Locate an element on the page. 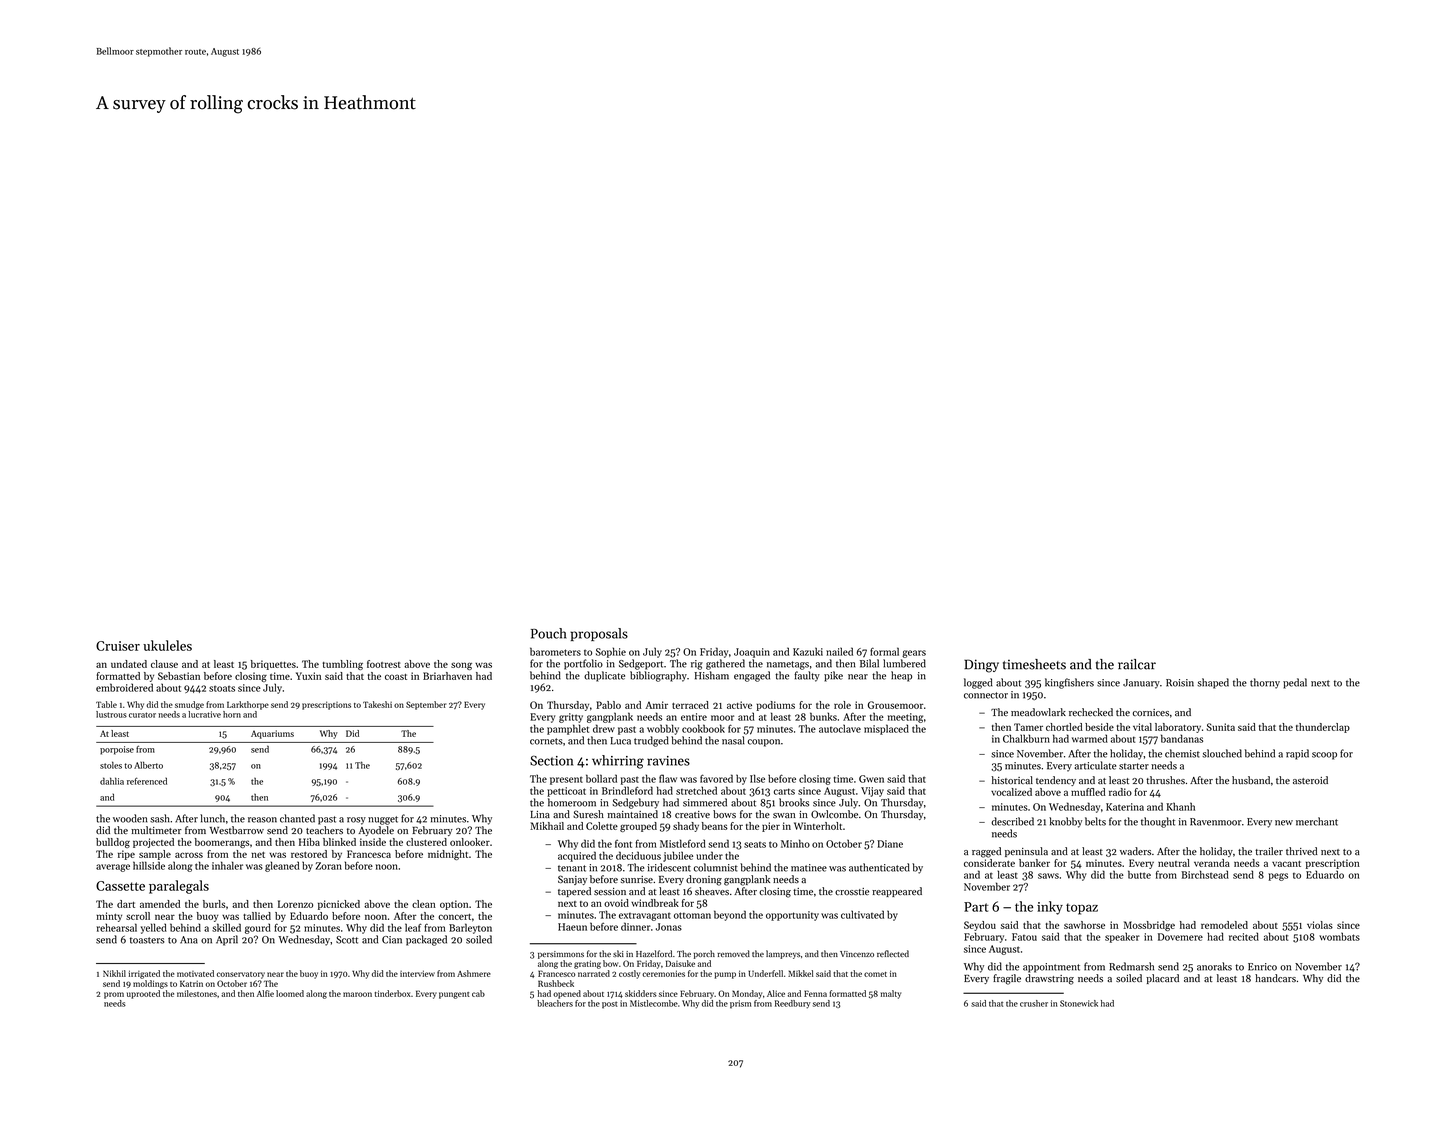  Cruiser is located at coordinates (118, 646).
